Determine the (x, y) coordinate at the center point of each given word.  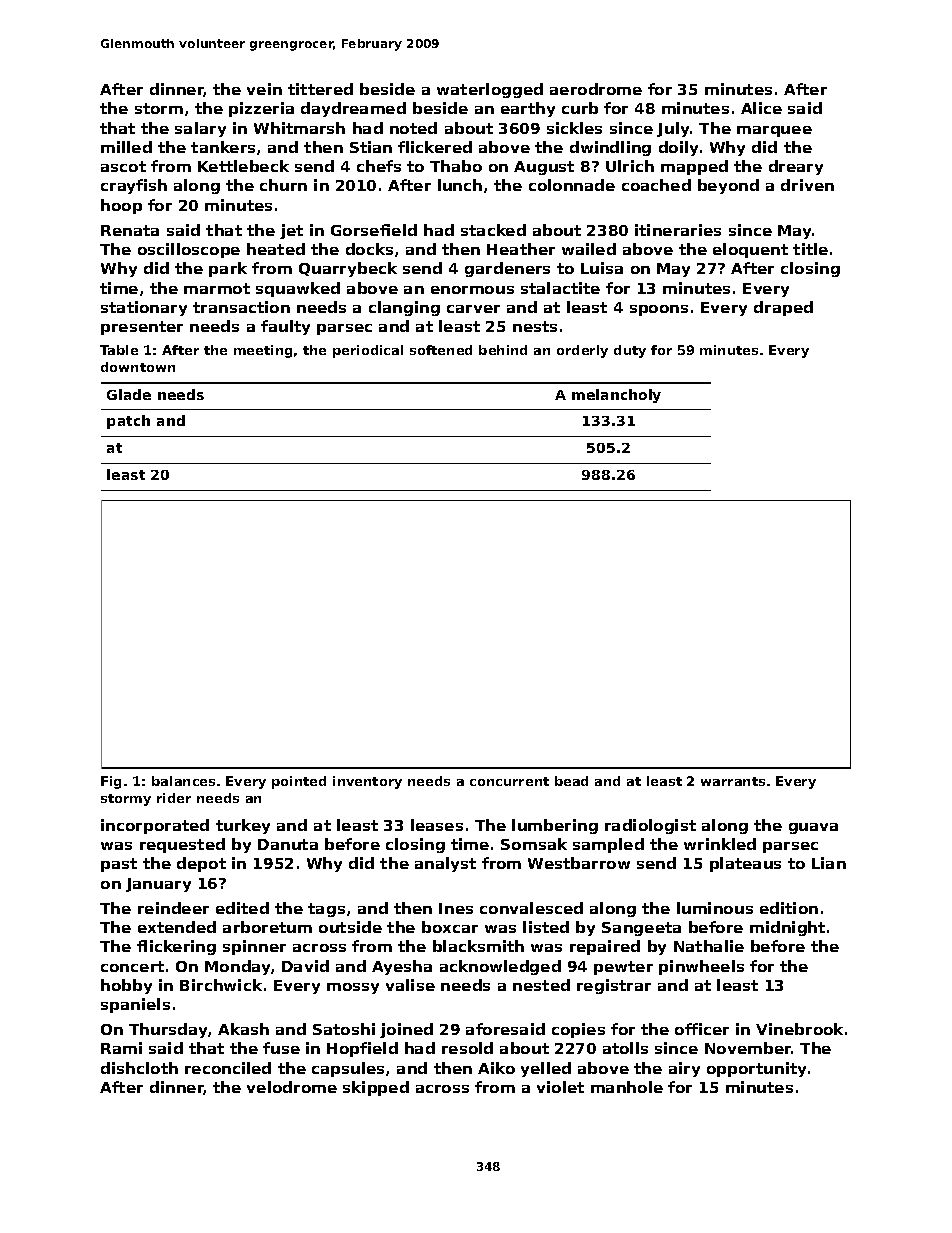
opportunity (756, 1069)
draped (783, 308)
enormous (472, 290)
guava (813, 828)
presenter (142, 328)
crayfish (134, 186)
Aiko (496, 1068)
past (119, 865)
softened (441, 350)
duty (630, 351)
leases (437, 825)
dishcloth (139, 1068)
